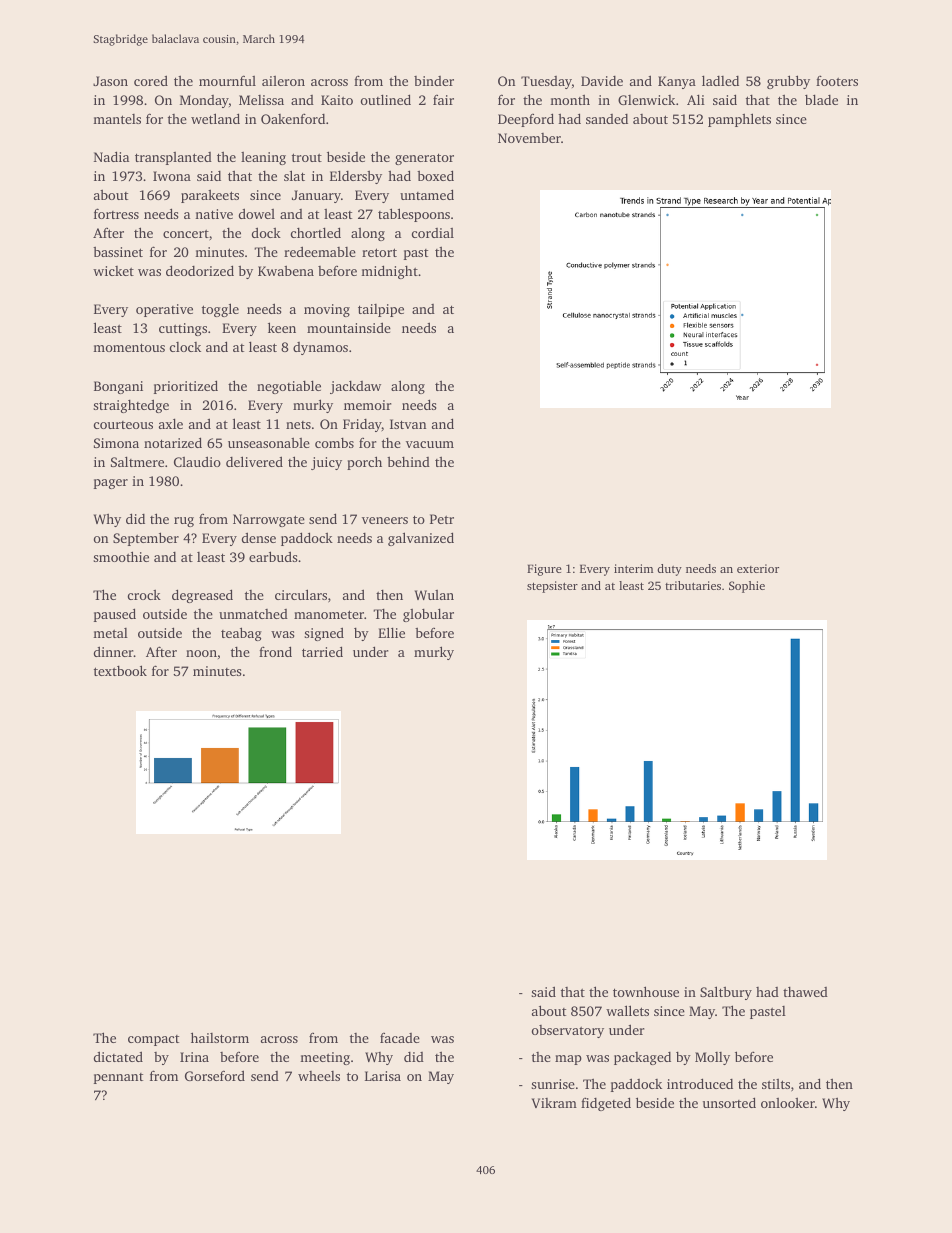 This page has height=1233, width=952. What do you see at coordinates (747, 587) in the page?
I see `Sophie` at bounding box center [747, 587].
